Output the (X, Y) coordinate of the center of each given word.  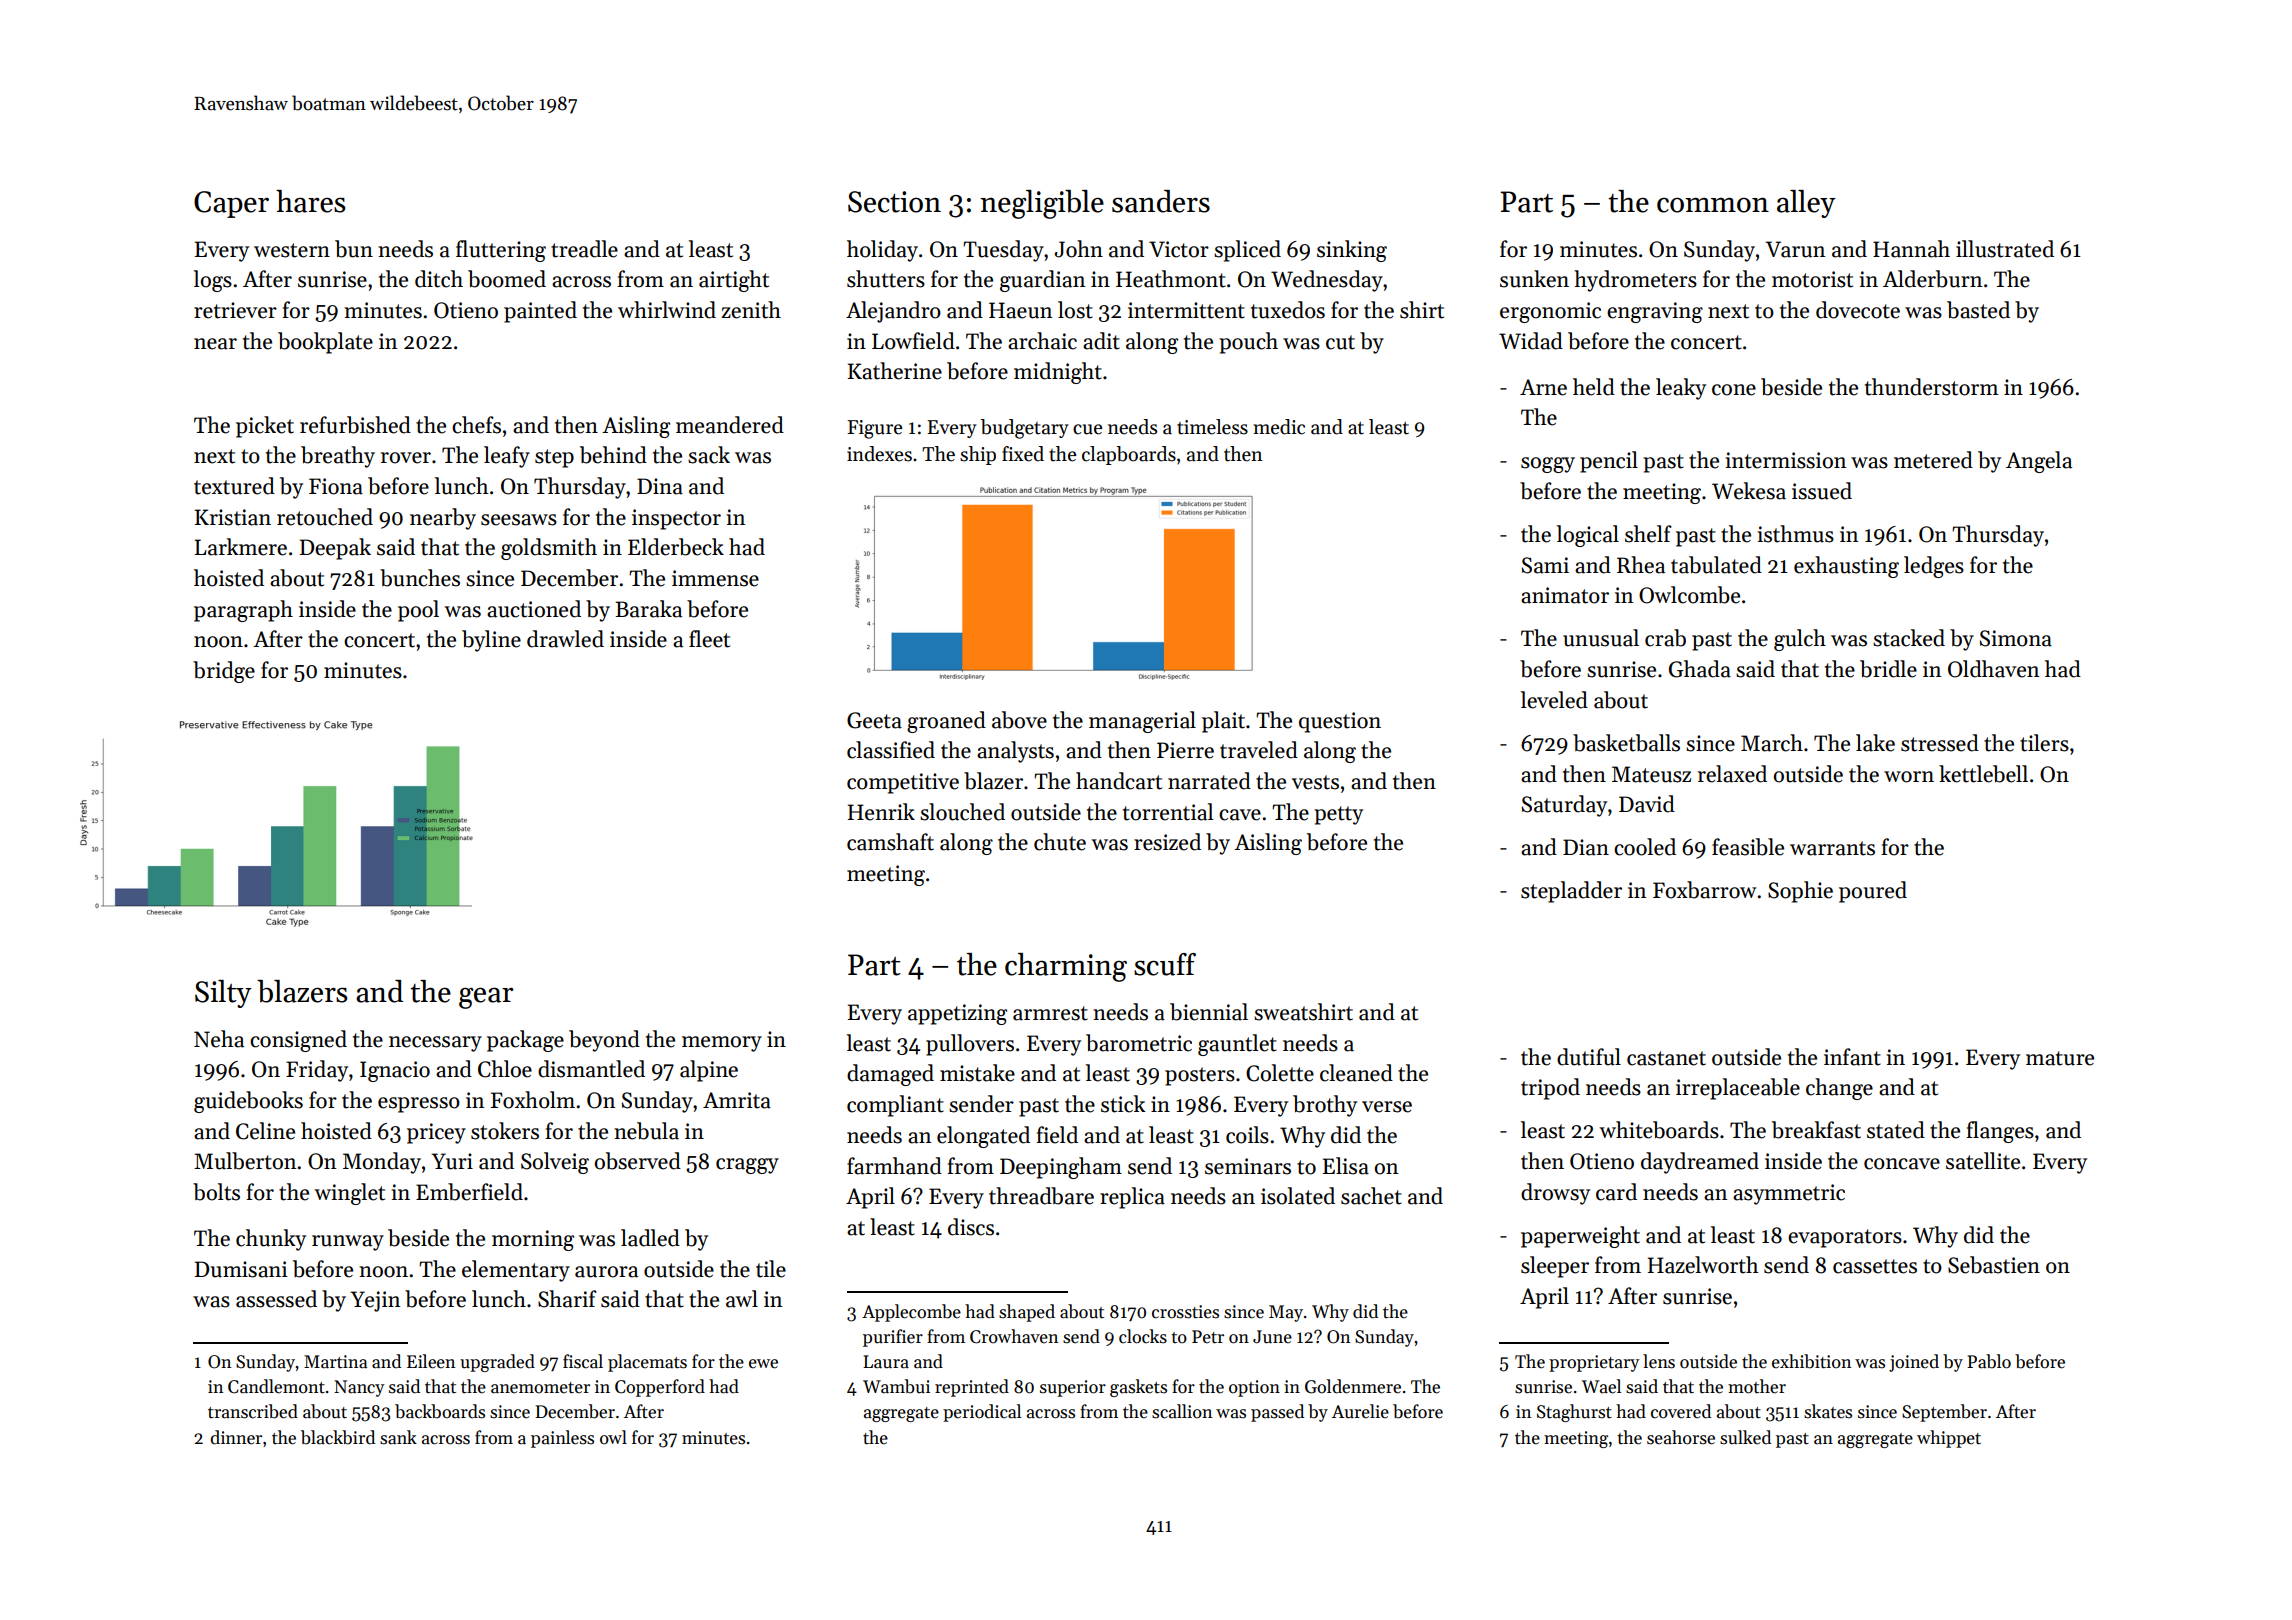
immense (715, 578)
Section (894, 202)
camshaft (890, 842)
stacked (1909, 638)
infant (1852, 1057)
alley (1806, 204)
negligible (1042, 204)
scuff (1165, 964)
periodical (982, 1413)
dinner (236, 1437)
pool (418, 611)
